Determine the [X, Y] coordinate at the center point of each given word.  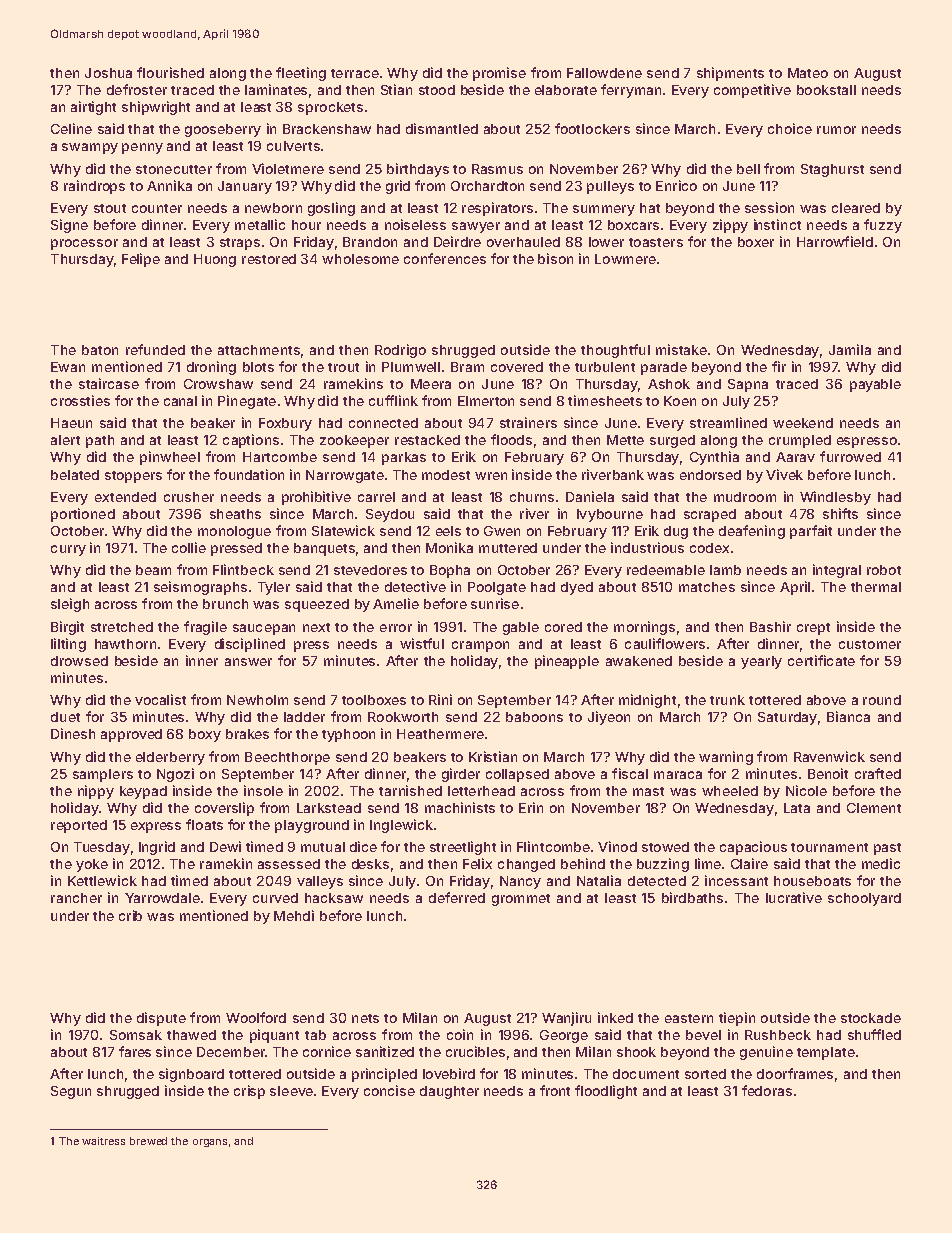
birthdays [418, 170]
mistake [681, 349]
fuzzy [883, 226]
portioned [83, 515]
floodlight [606, 1092]
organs [210, 1143]
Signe [69, 226]
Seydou [390, 515]
